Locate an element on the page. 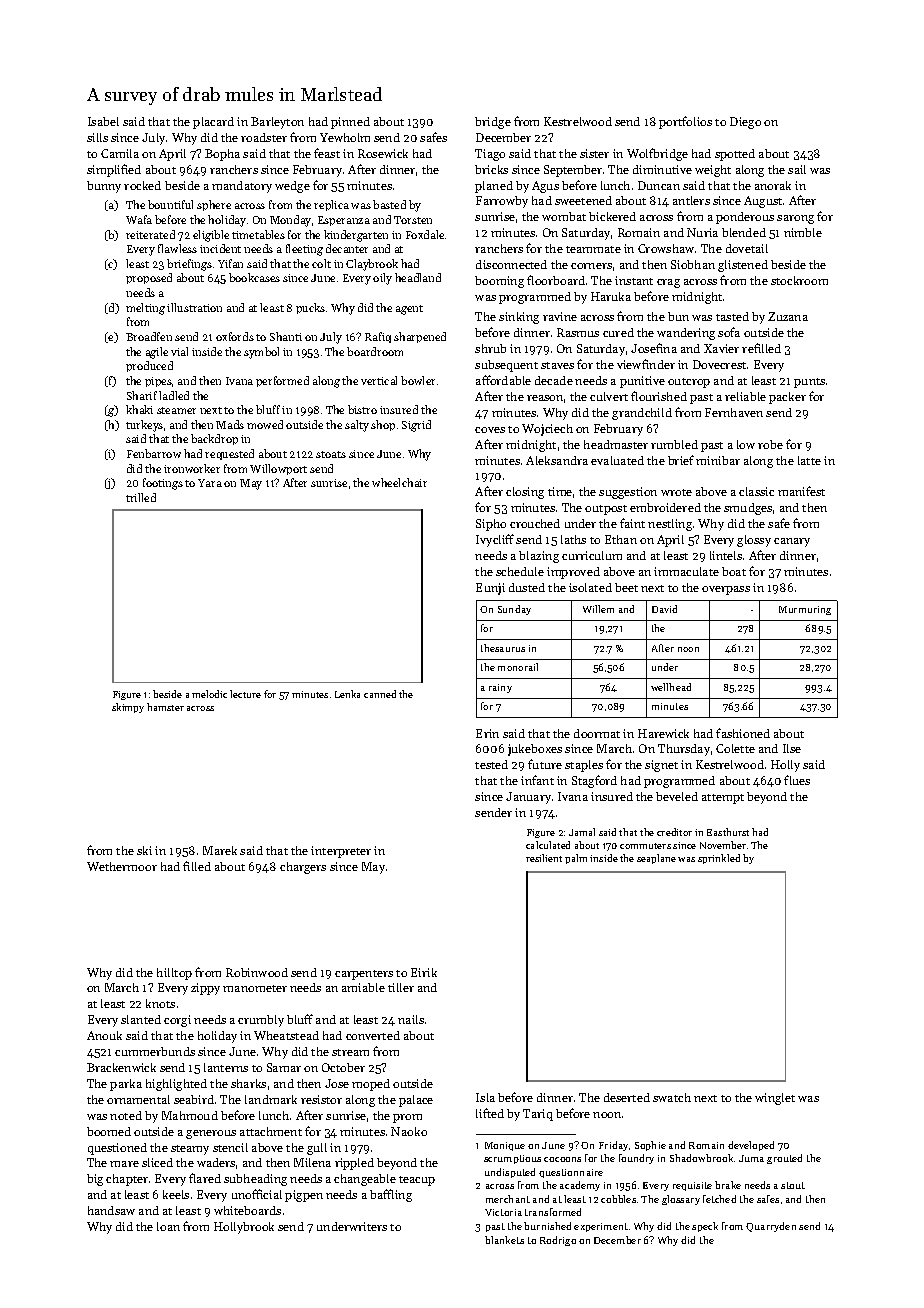  Wethermoor is located at coordinates (122, 866).
